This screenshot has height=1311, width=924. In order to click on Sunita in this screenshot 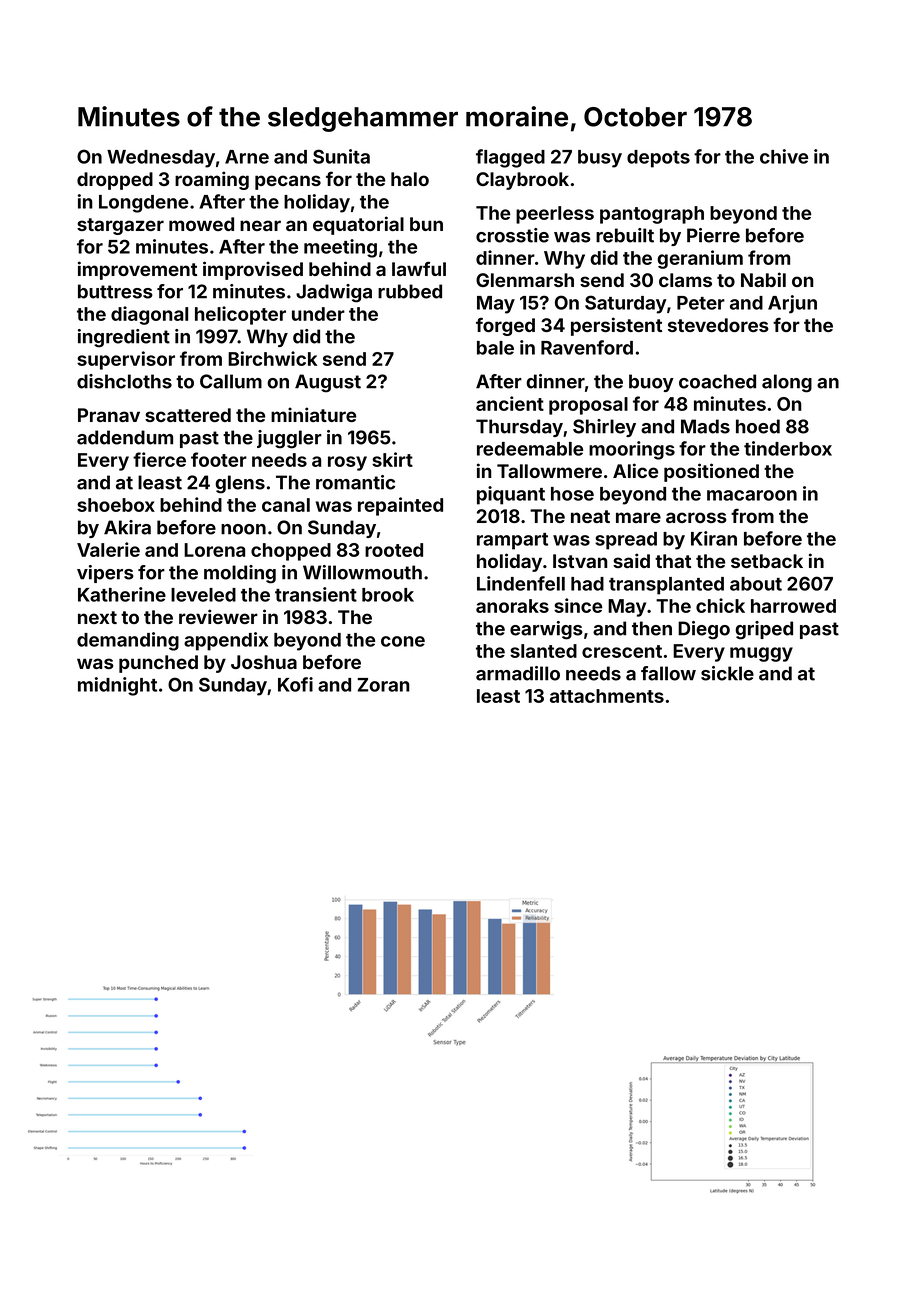, I will do `click(341, 156)`.
